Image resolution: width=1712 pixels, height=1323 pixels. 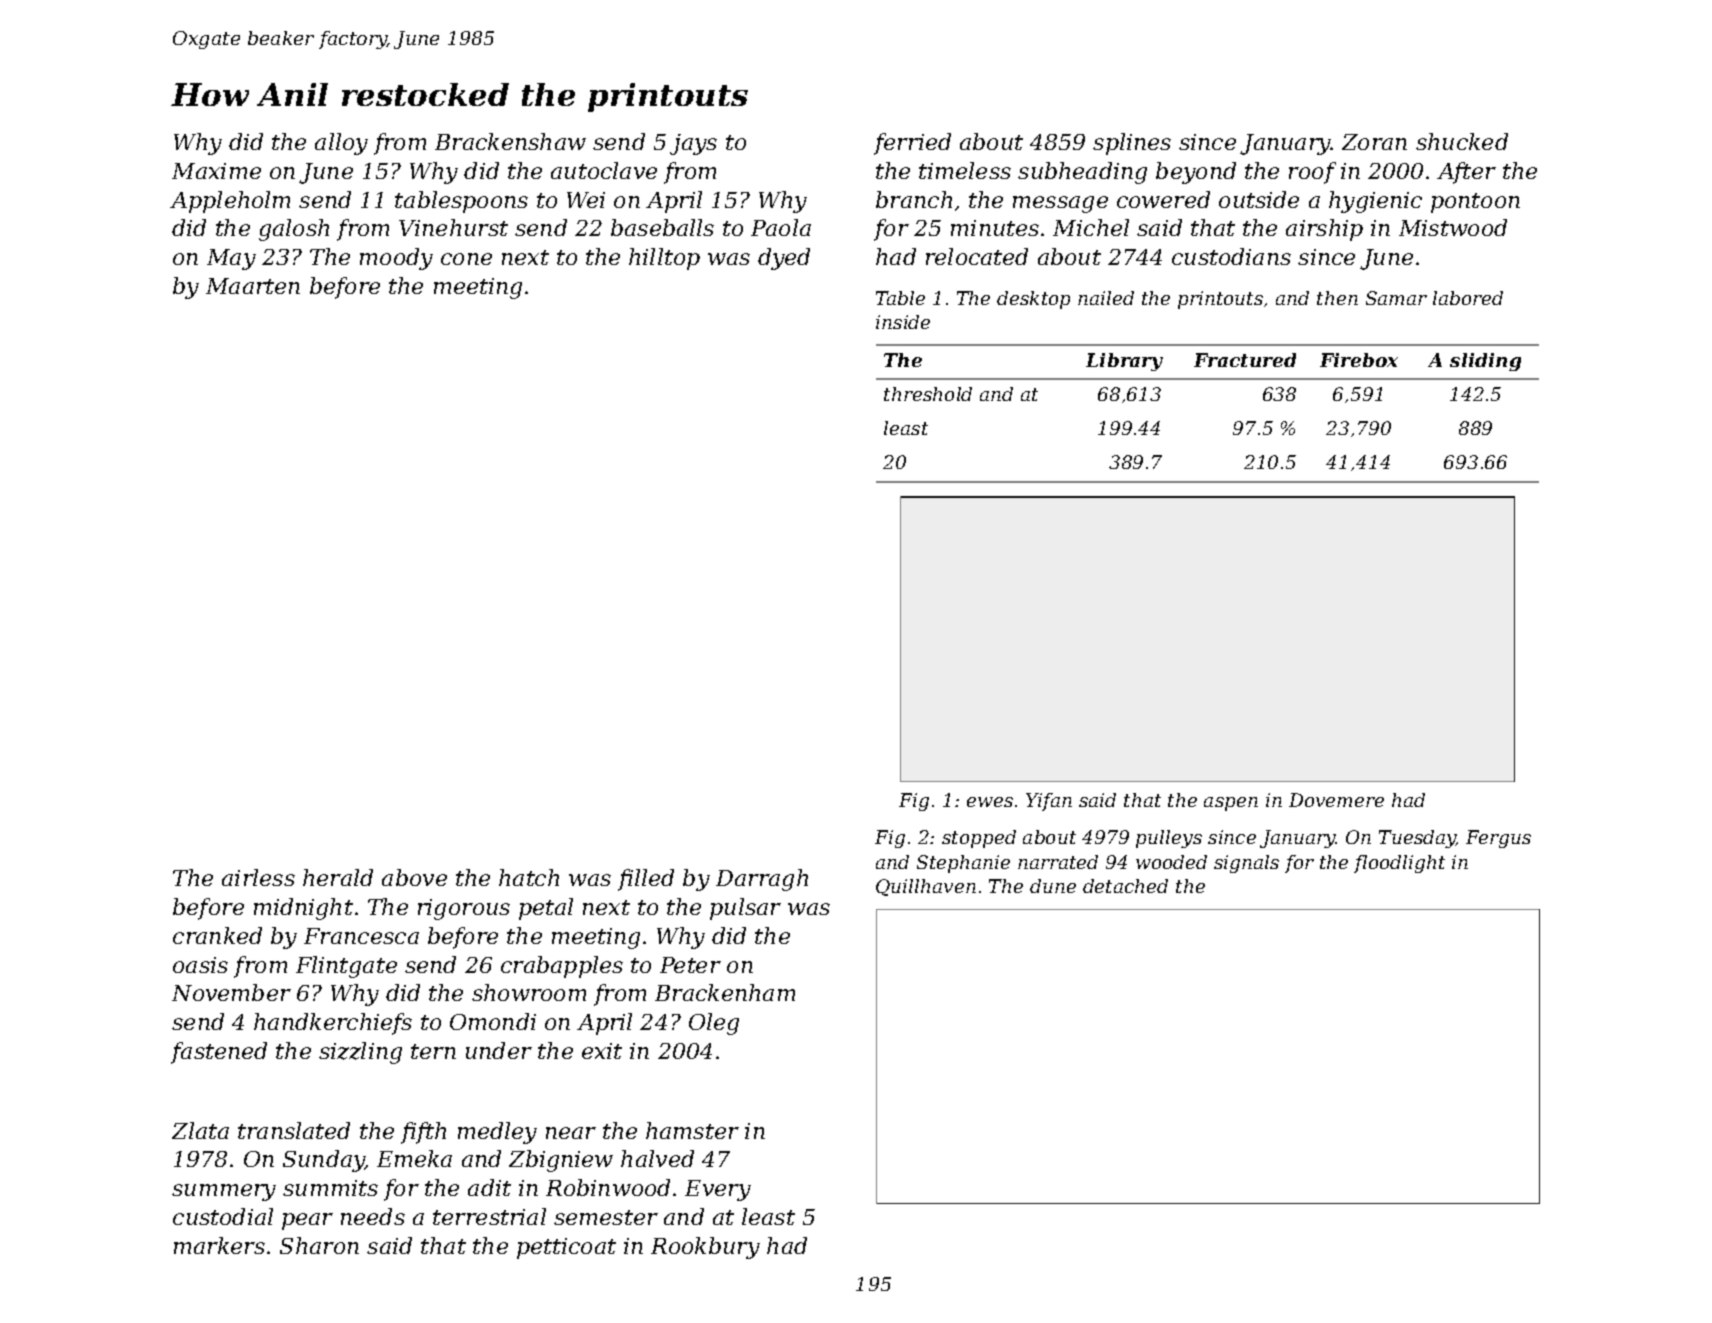 I want to click on Oleg, so click(x=714, y=1024).
